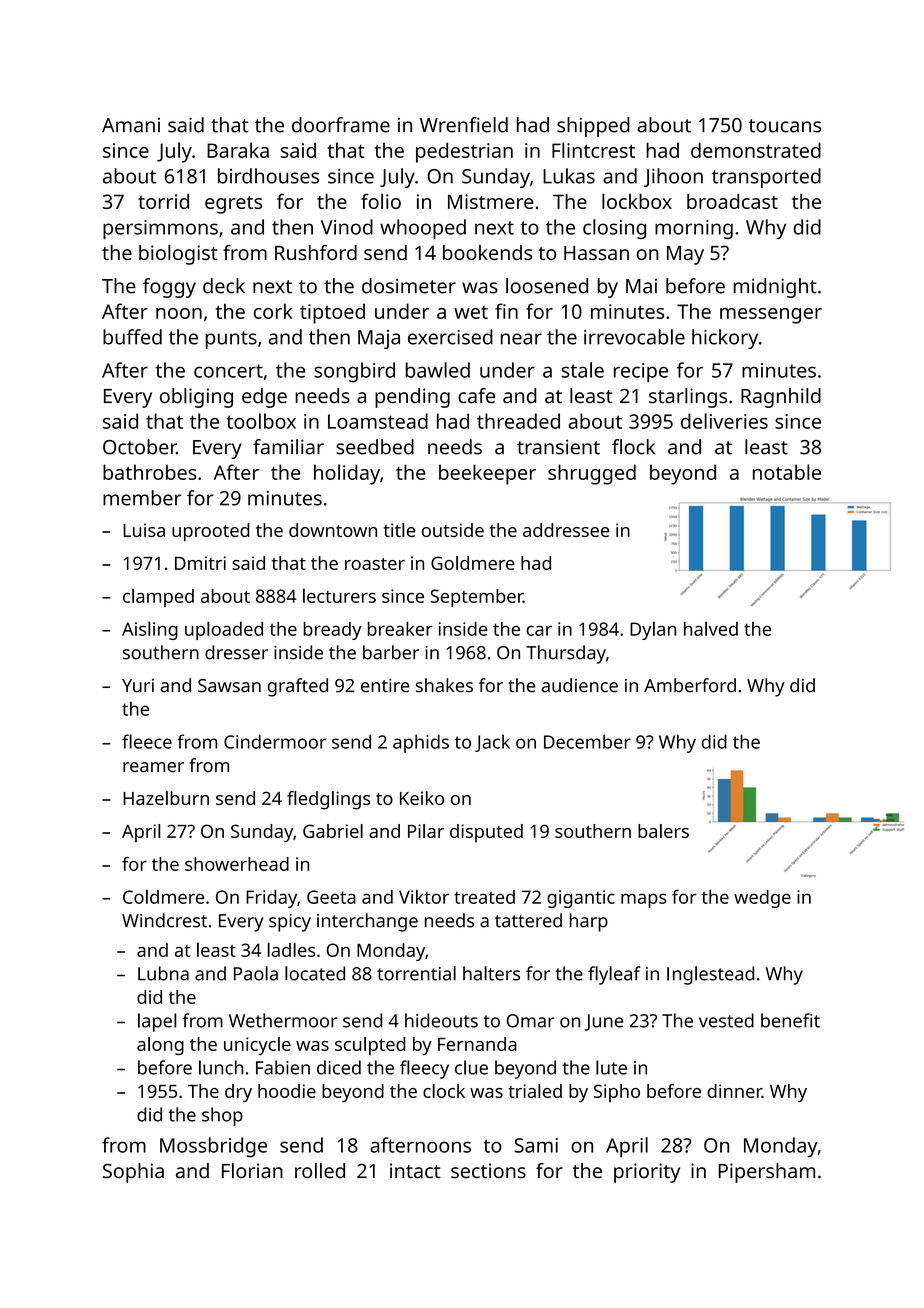 Image resolution: width=924 pixels, height=1308 pixels. Describe the element at coordinates (528, 920) in the screenshot. I see `tattered` at that location.
